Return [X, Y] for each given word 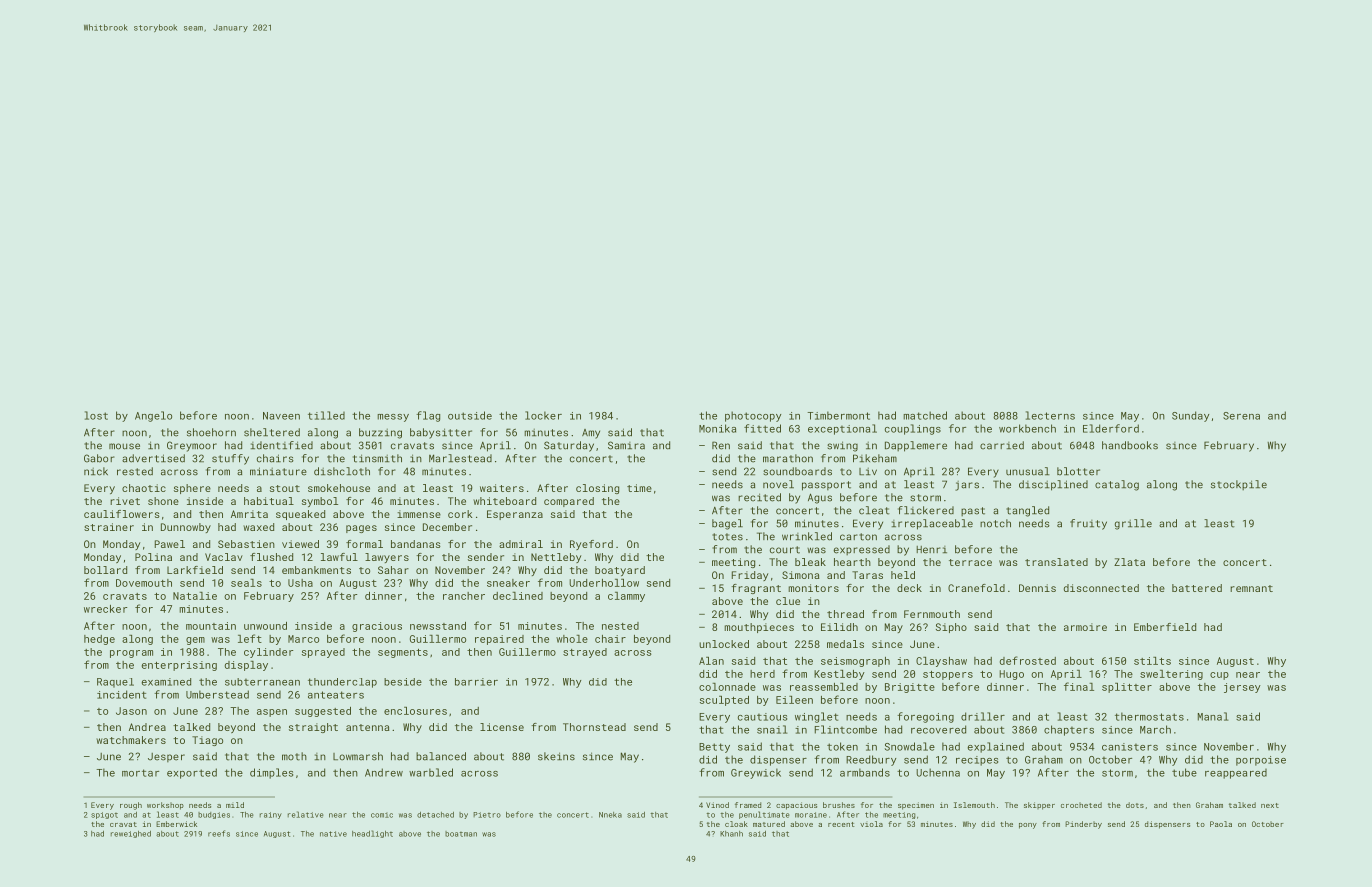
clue [788, 601]
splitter [1127, 688]
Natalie [195, 596]
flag [428, 416]
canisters [1130, 747]
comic [382, 815]
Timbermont [838, 415]
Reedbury [871, 760]
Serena [1241, 416]
